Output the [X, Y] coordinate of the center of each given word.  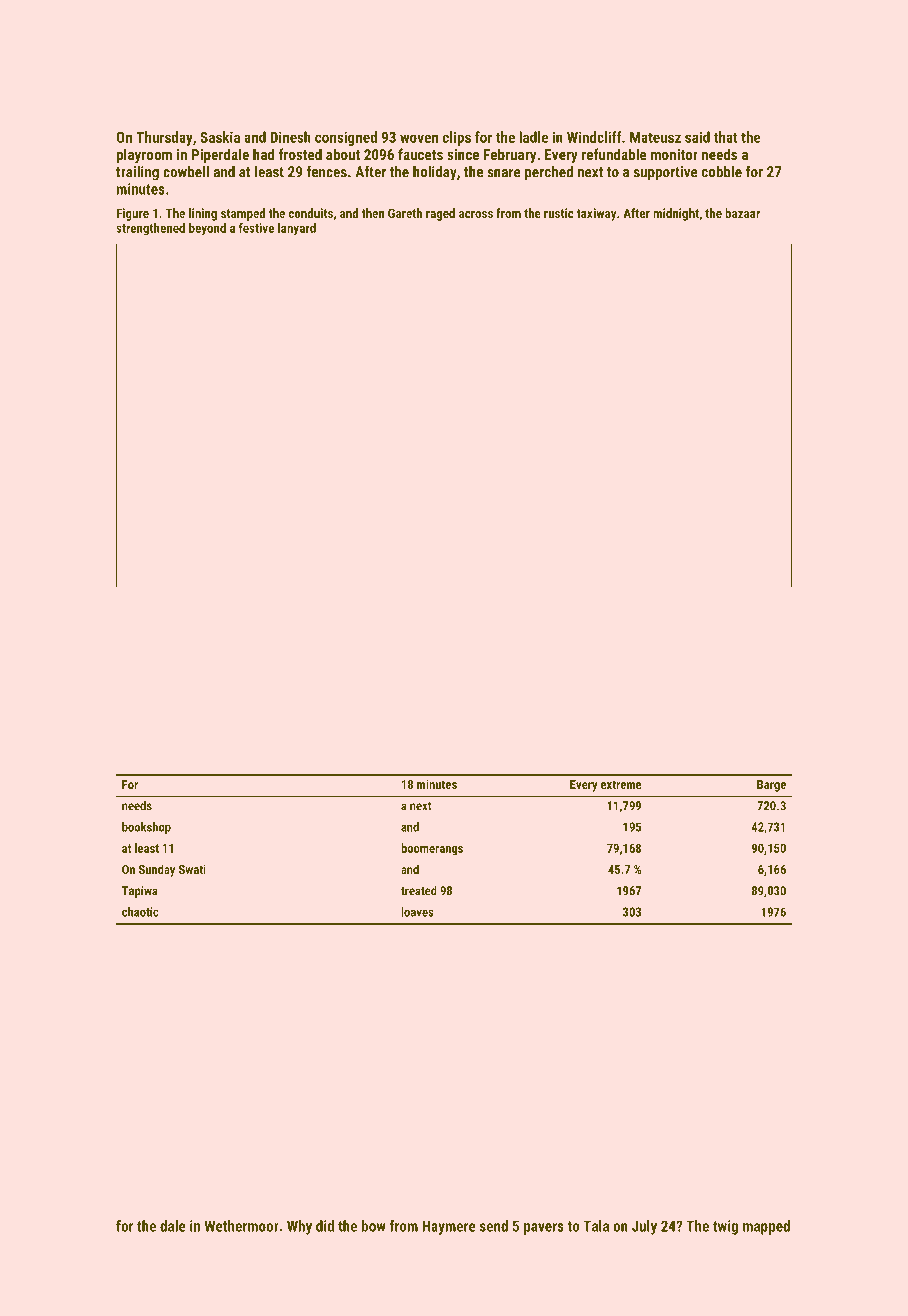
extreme [621, 784]
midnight [676, 214]
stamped [243, 214]
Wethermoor [241, 1226]
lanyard [297, 229]
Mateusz [655, 137]
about [343, 154]
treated [419, 891]
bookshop [146, 828]
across [476, 214]
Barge [771, 786]
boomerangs [432, 849]
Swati [192, 869]
